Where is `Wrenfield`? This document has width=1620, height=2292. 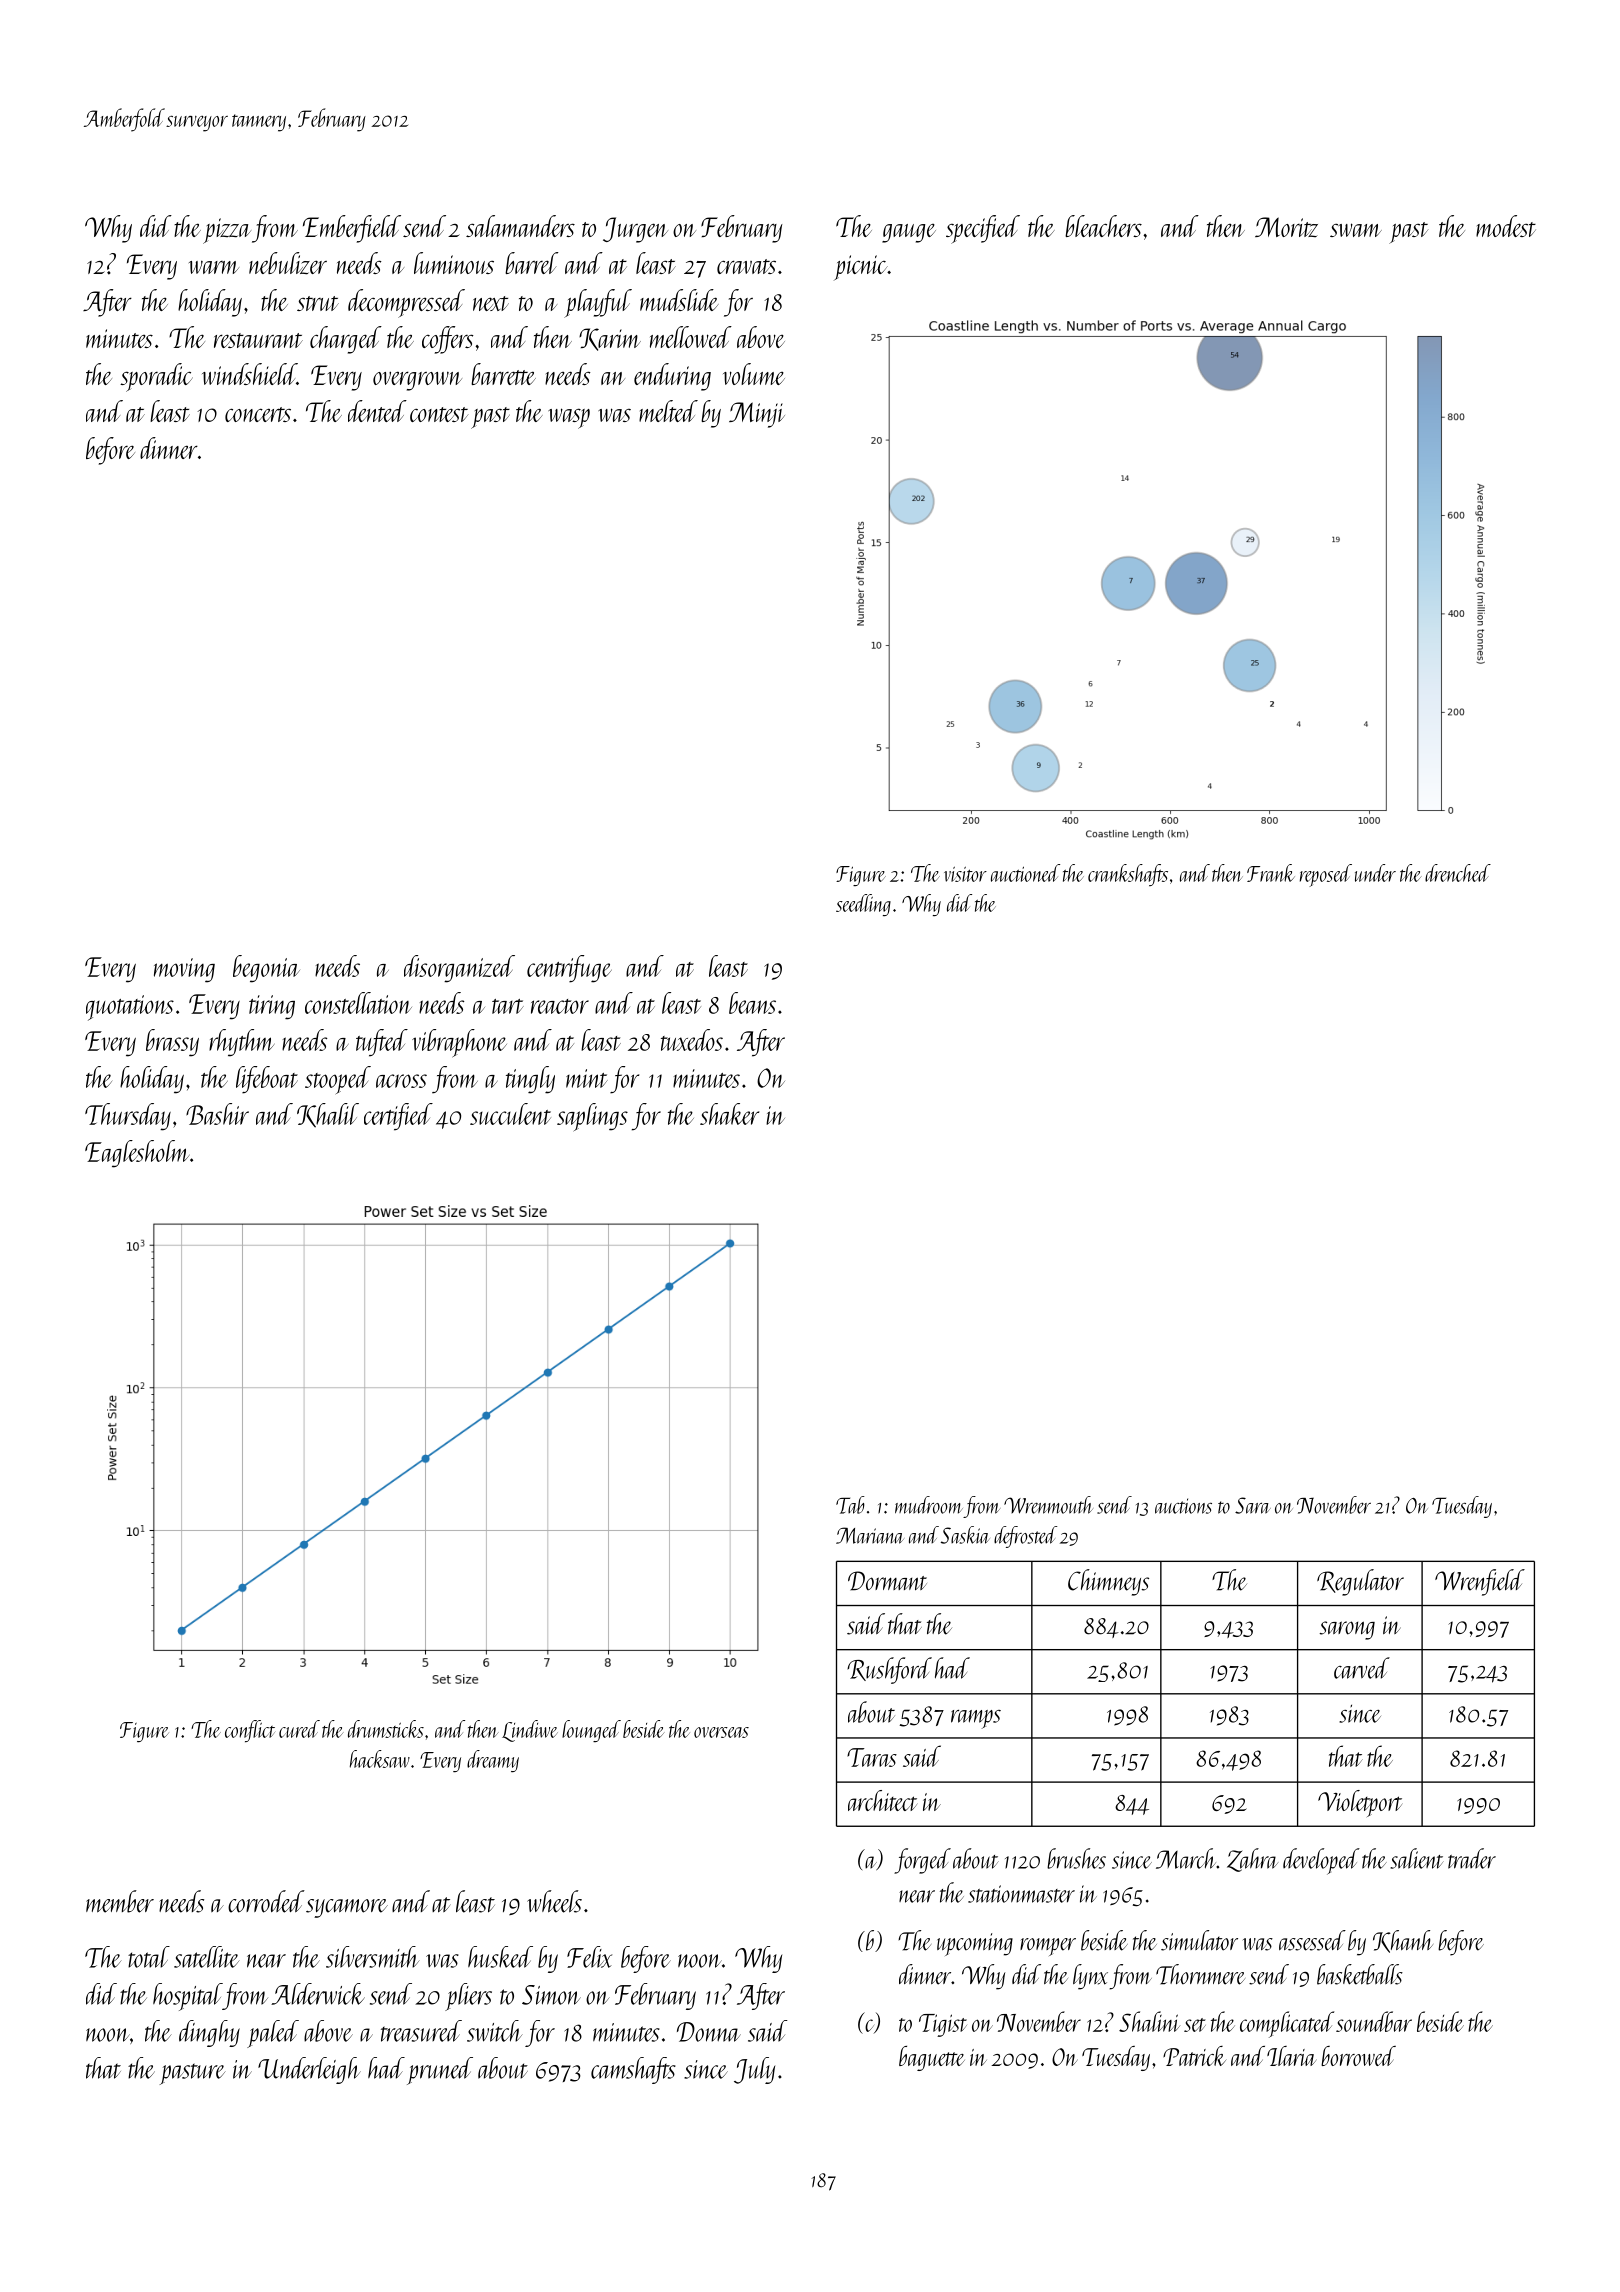 Wrenfield is located at coordinates (1480, 1582).
